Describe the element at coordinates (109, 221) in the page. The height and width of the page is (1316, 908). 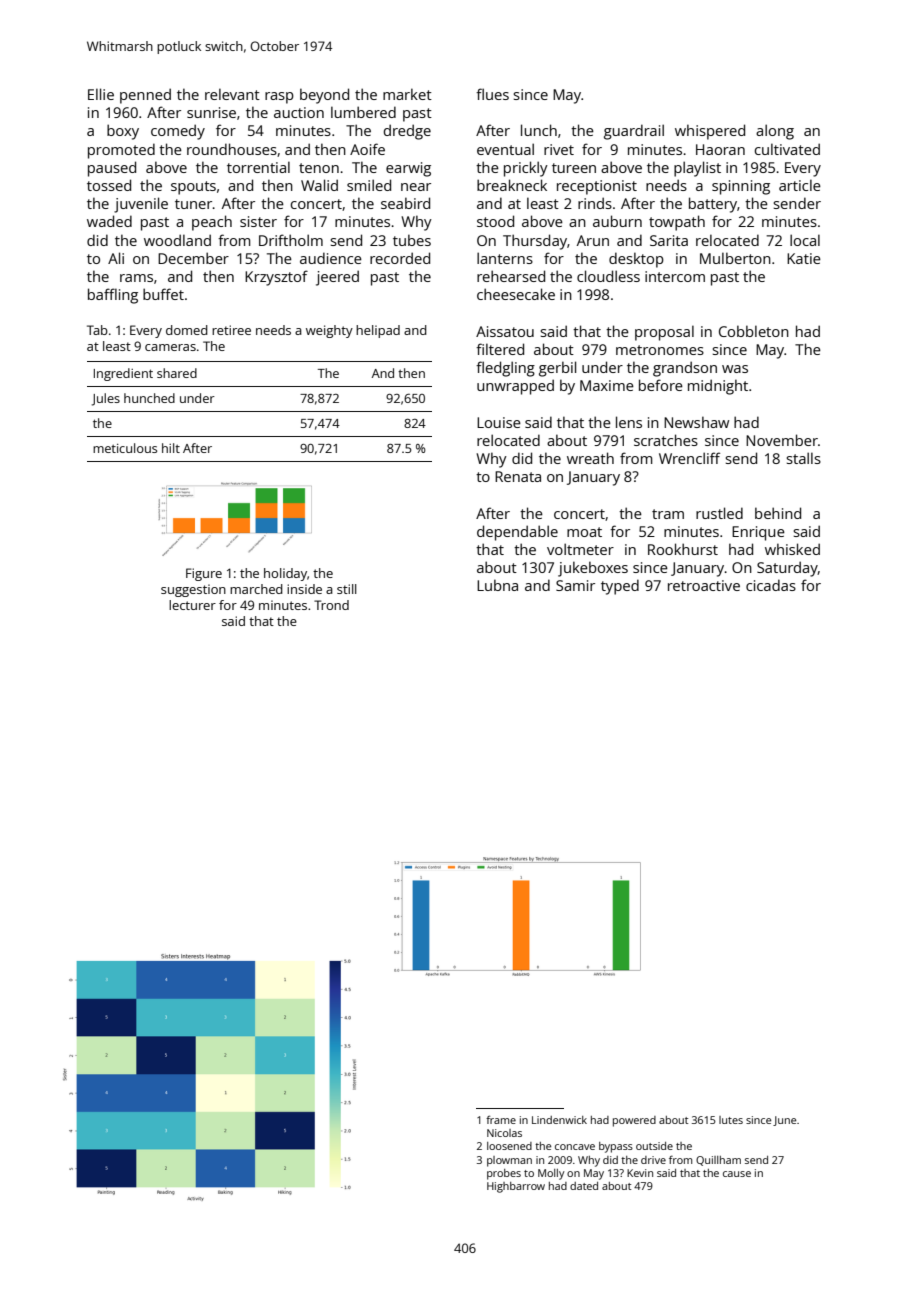
I see `waded` at that location.
